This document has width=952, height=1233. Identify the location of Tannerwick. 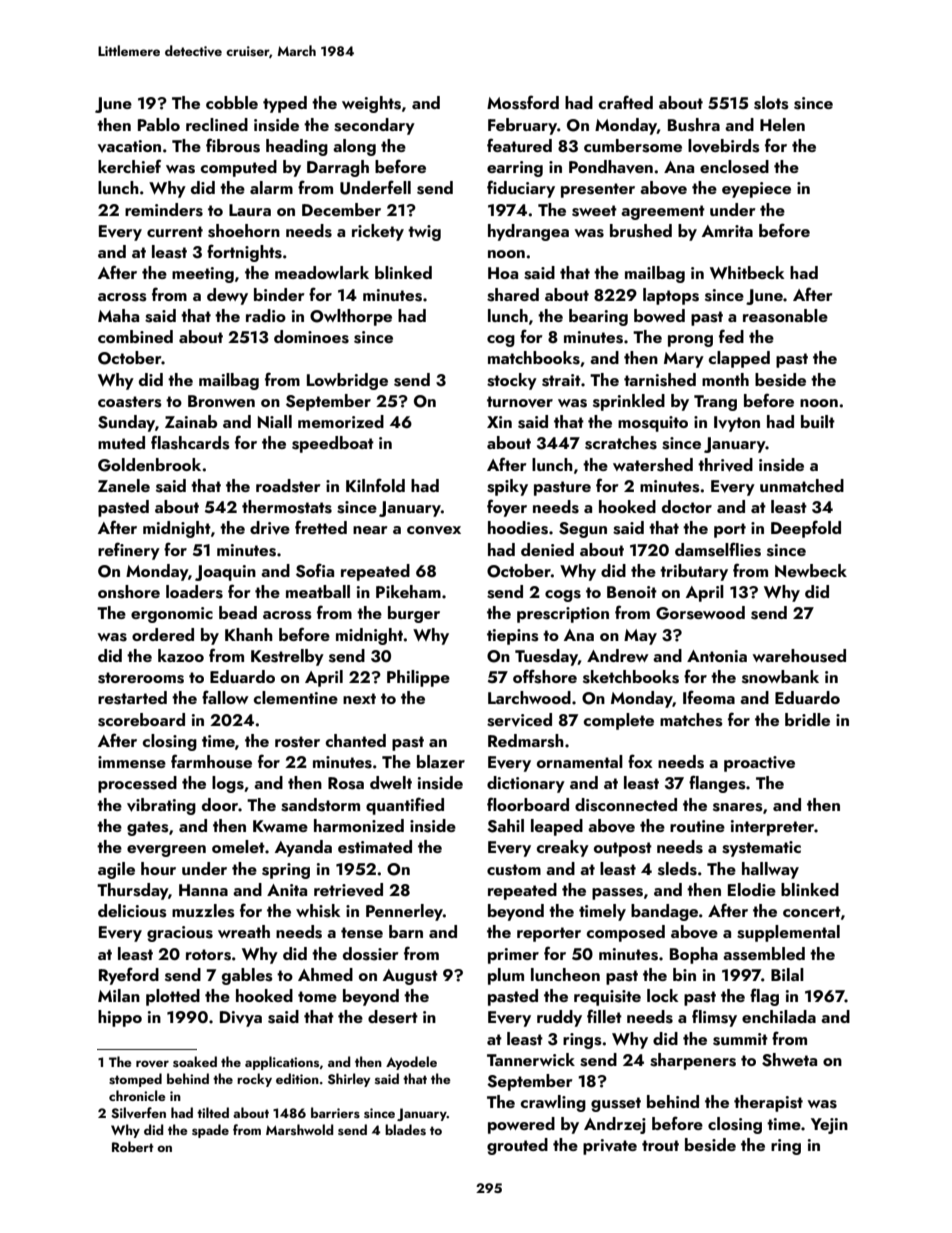
(531, 1059).
